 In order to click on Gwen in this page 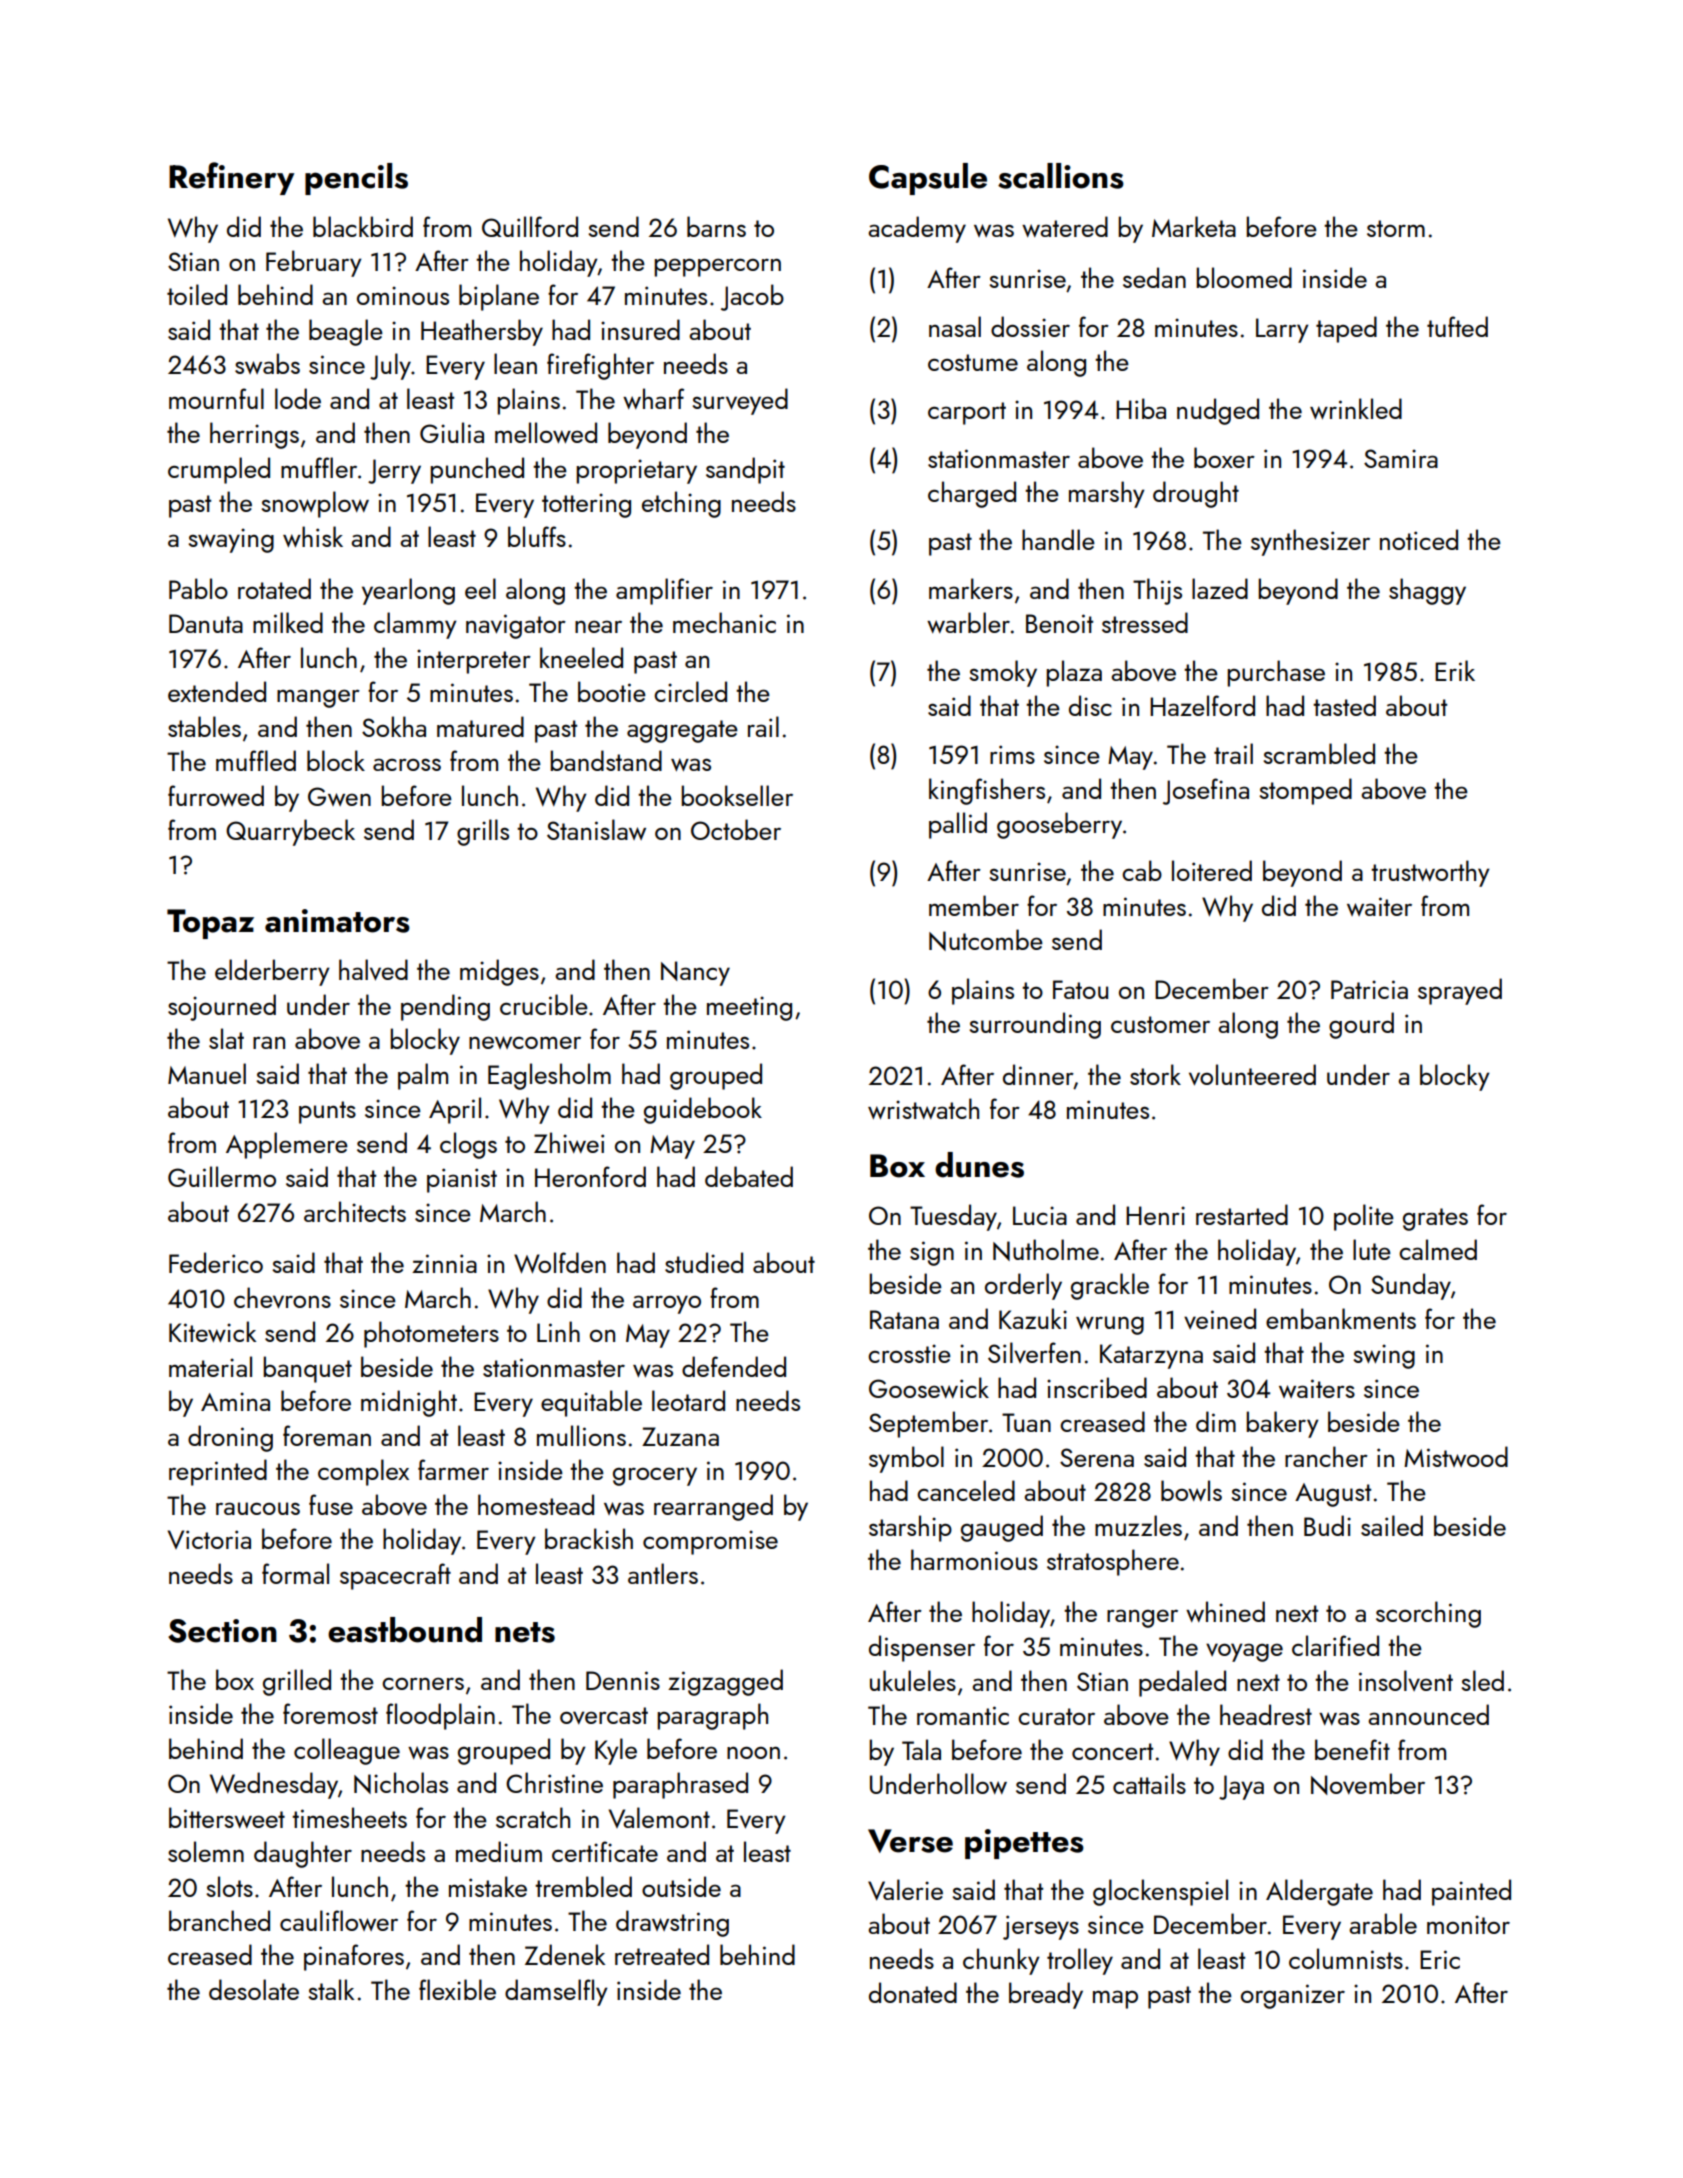, I will do `click(339, 796)`.
